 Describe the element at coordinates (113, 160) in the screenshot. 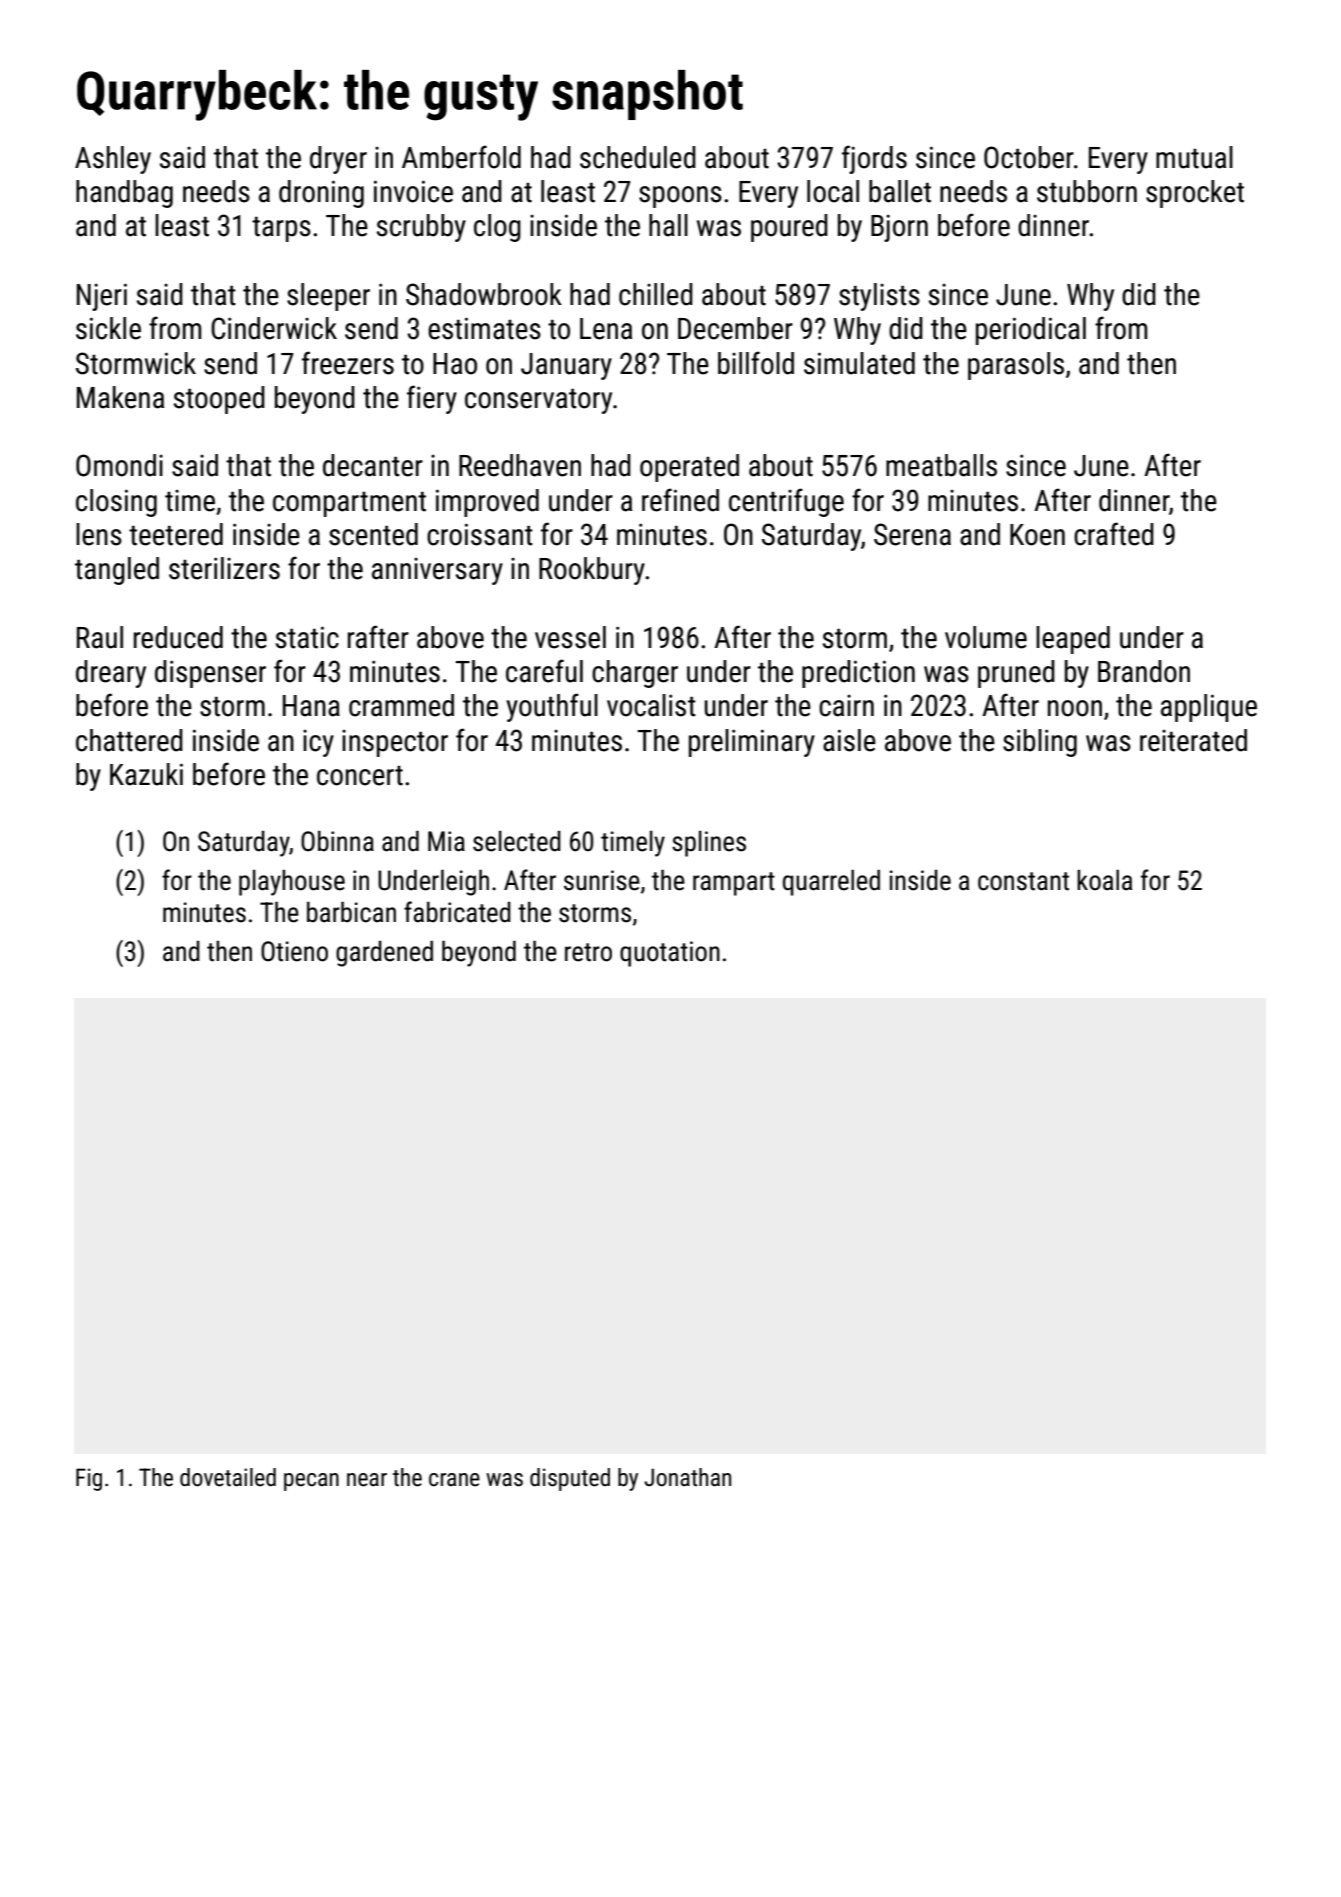

I see `Ashley` at that location.
